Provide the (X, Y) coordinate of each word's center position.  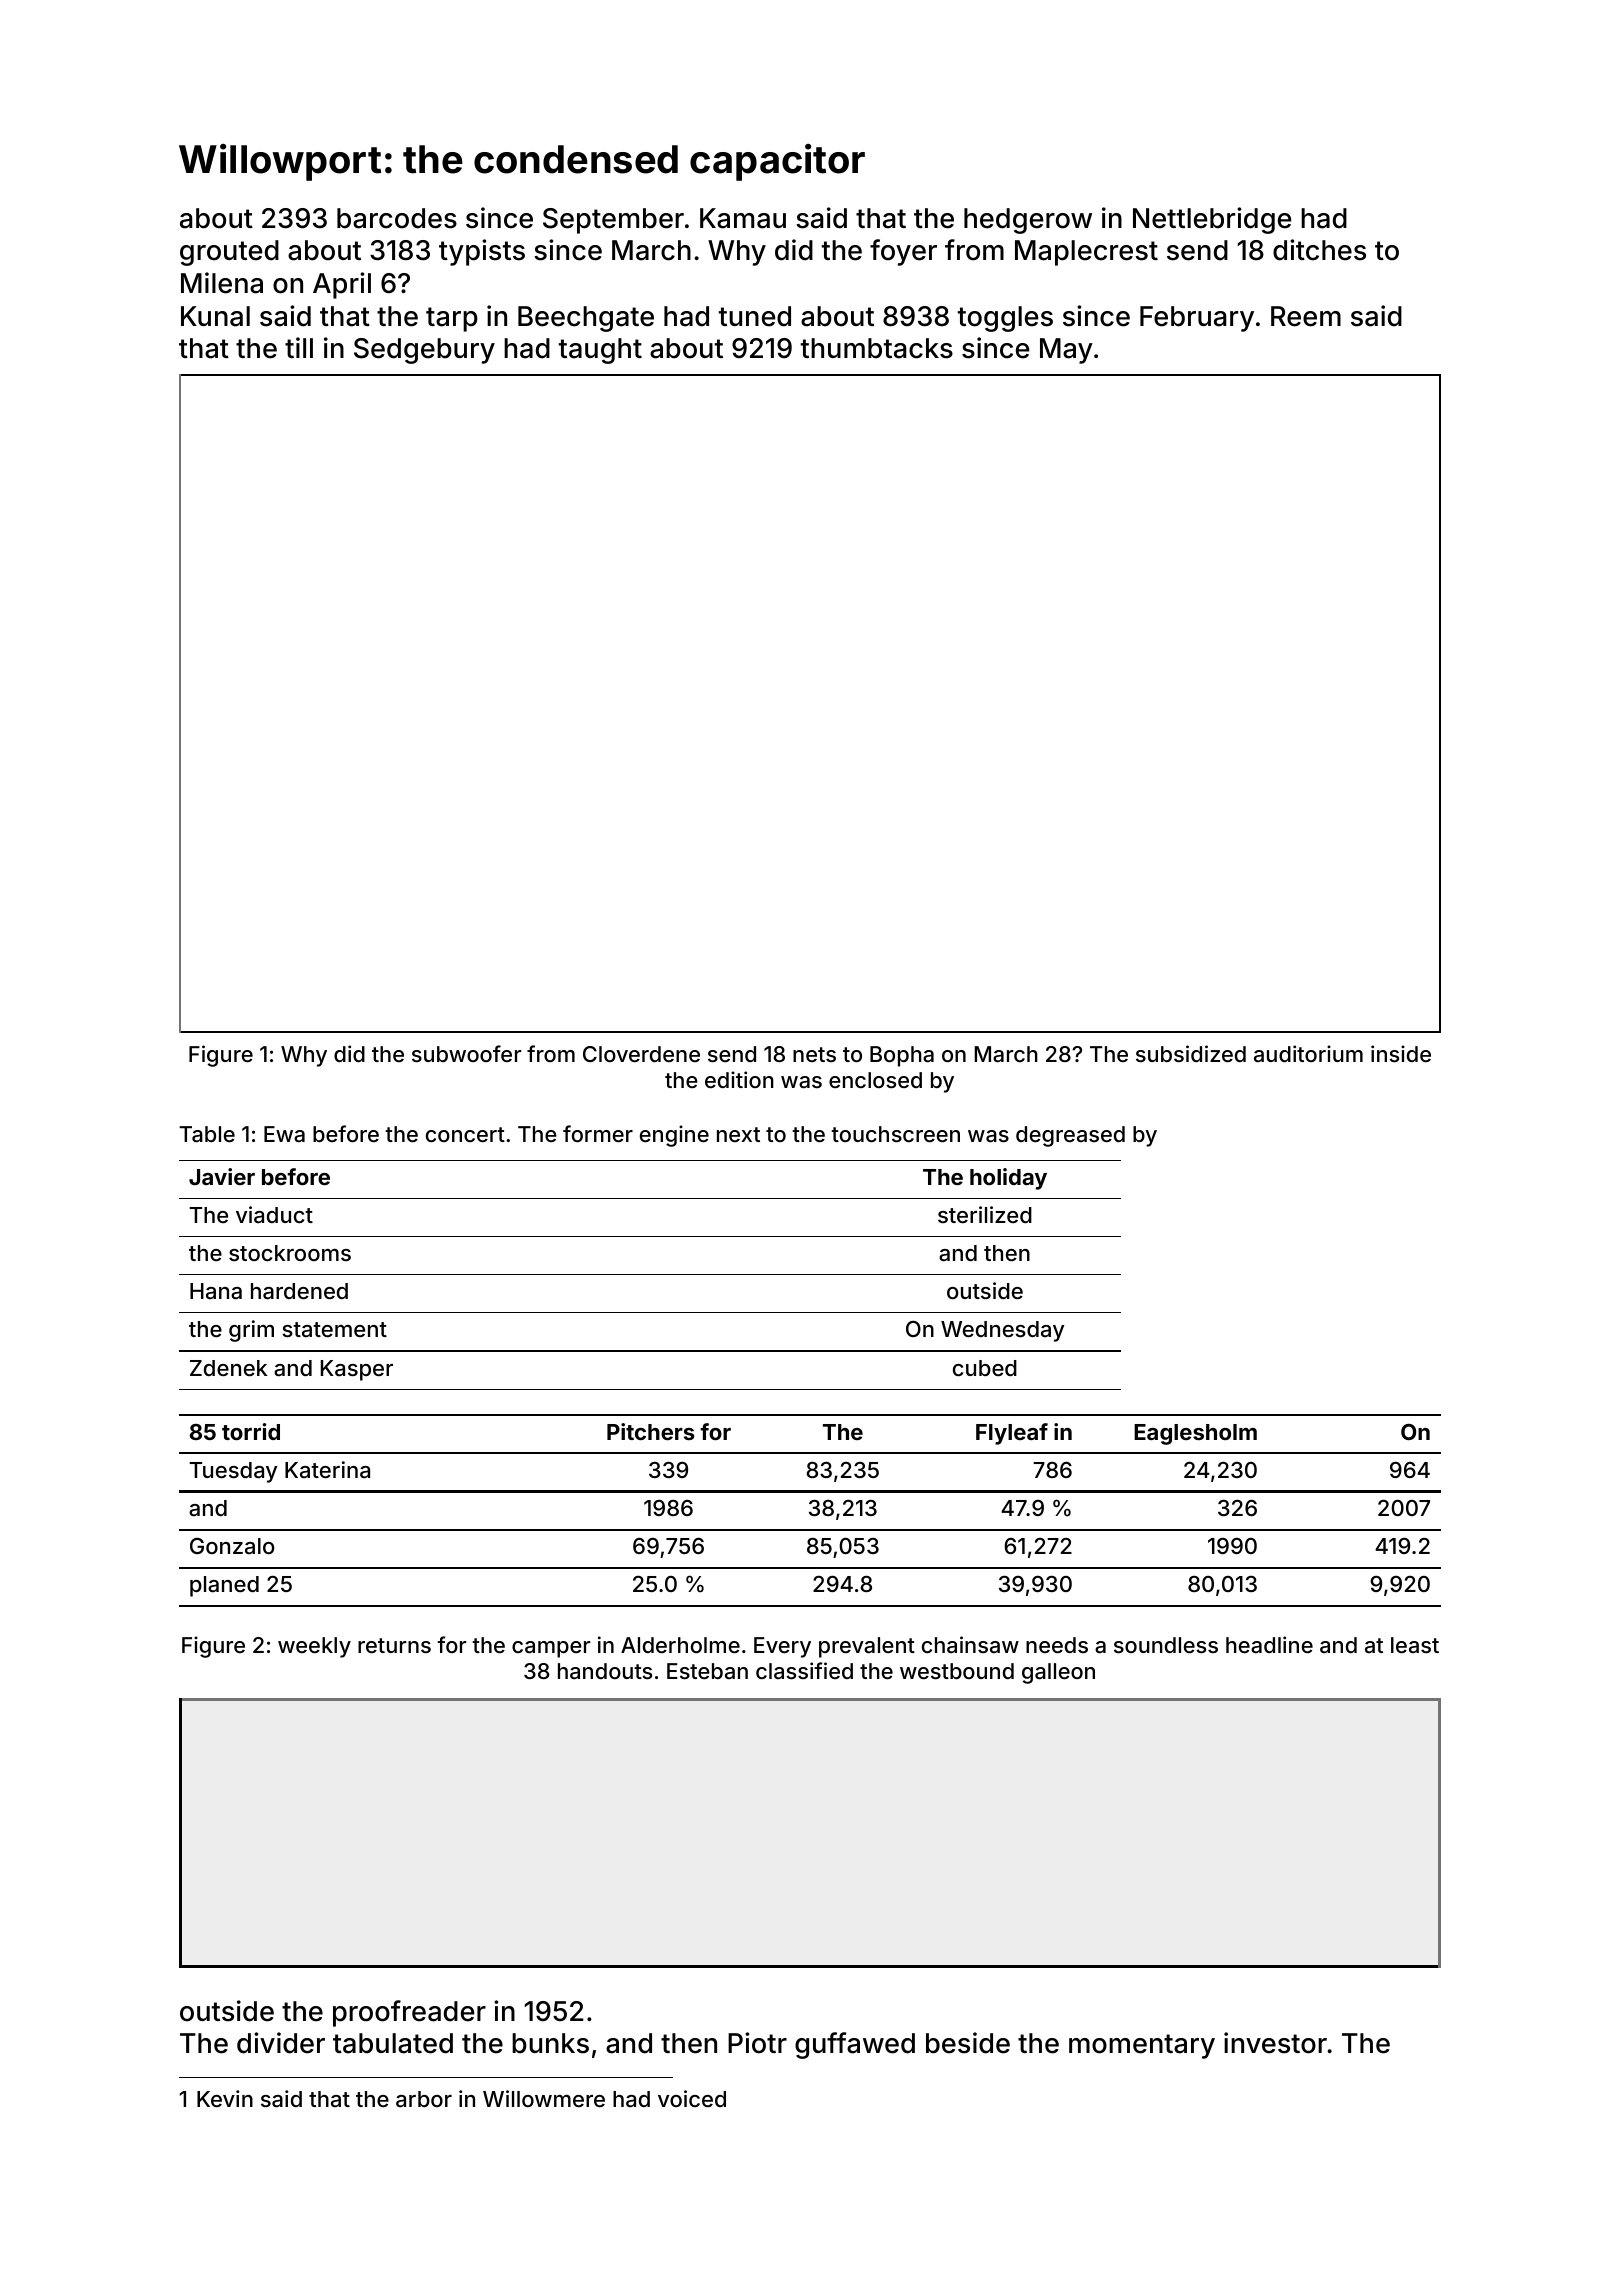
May (1066, 351)
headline (1269, 1645)
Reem (1306, 316)
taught (600, 351)
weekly (314, 1647)
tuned (755, 316)
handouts (605, 1671)
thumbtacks (877, 348)
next (738, 1134)
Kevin (225, 2098)
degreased (1070, 1136)
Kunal (215, 316)
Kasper (357, 1370)
